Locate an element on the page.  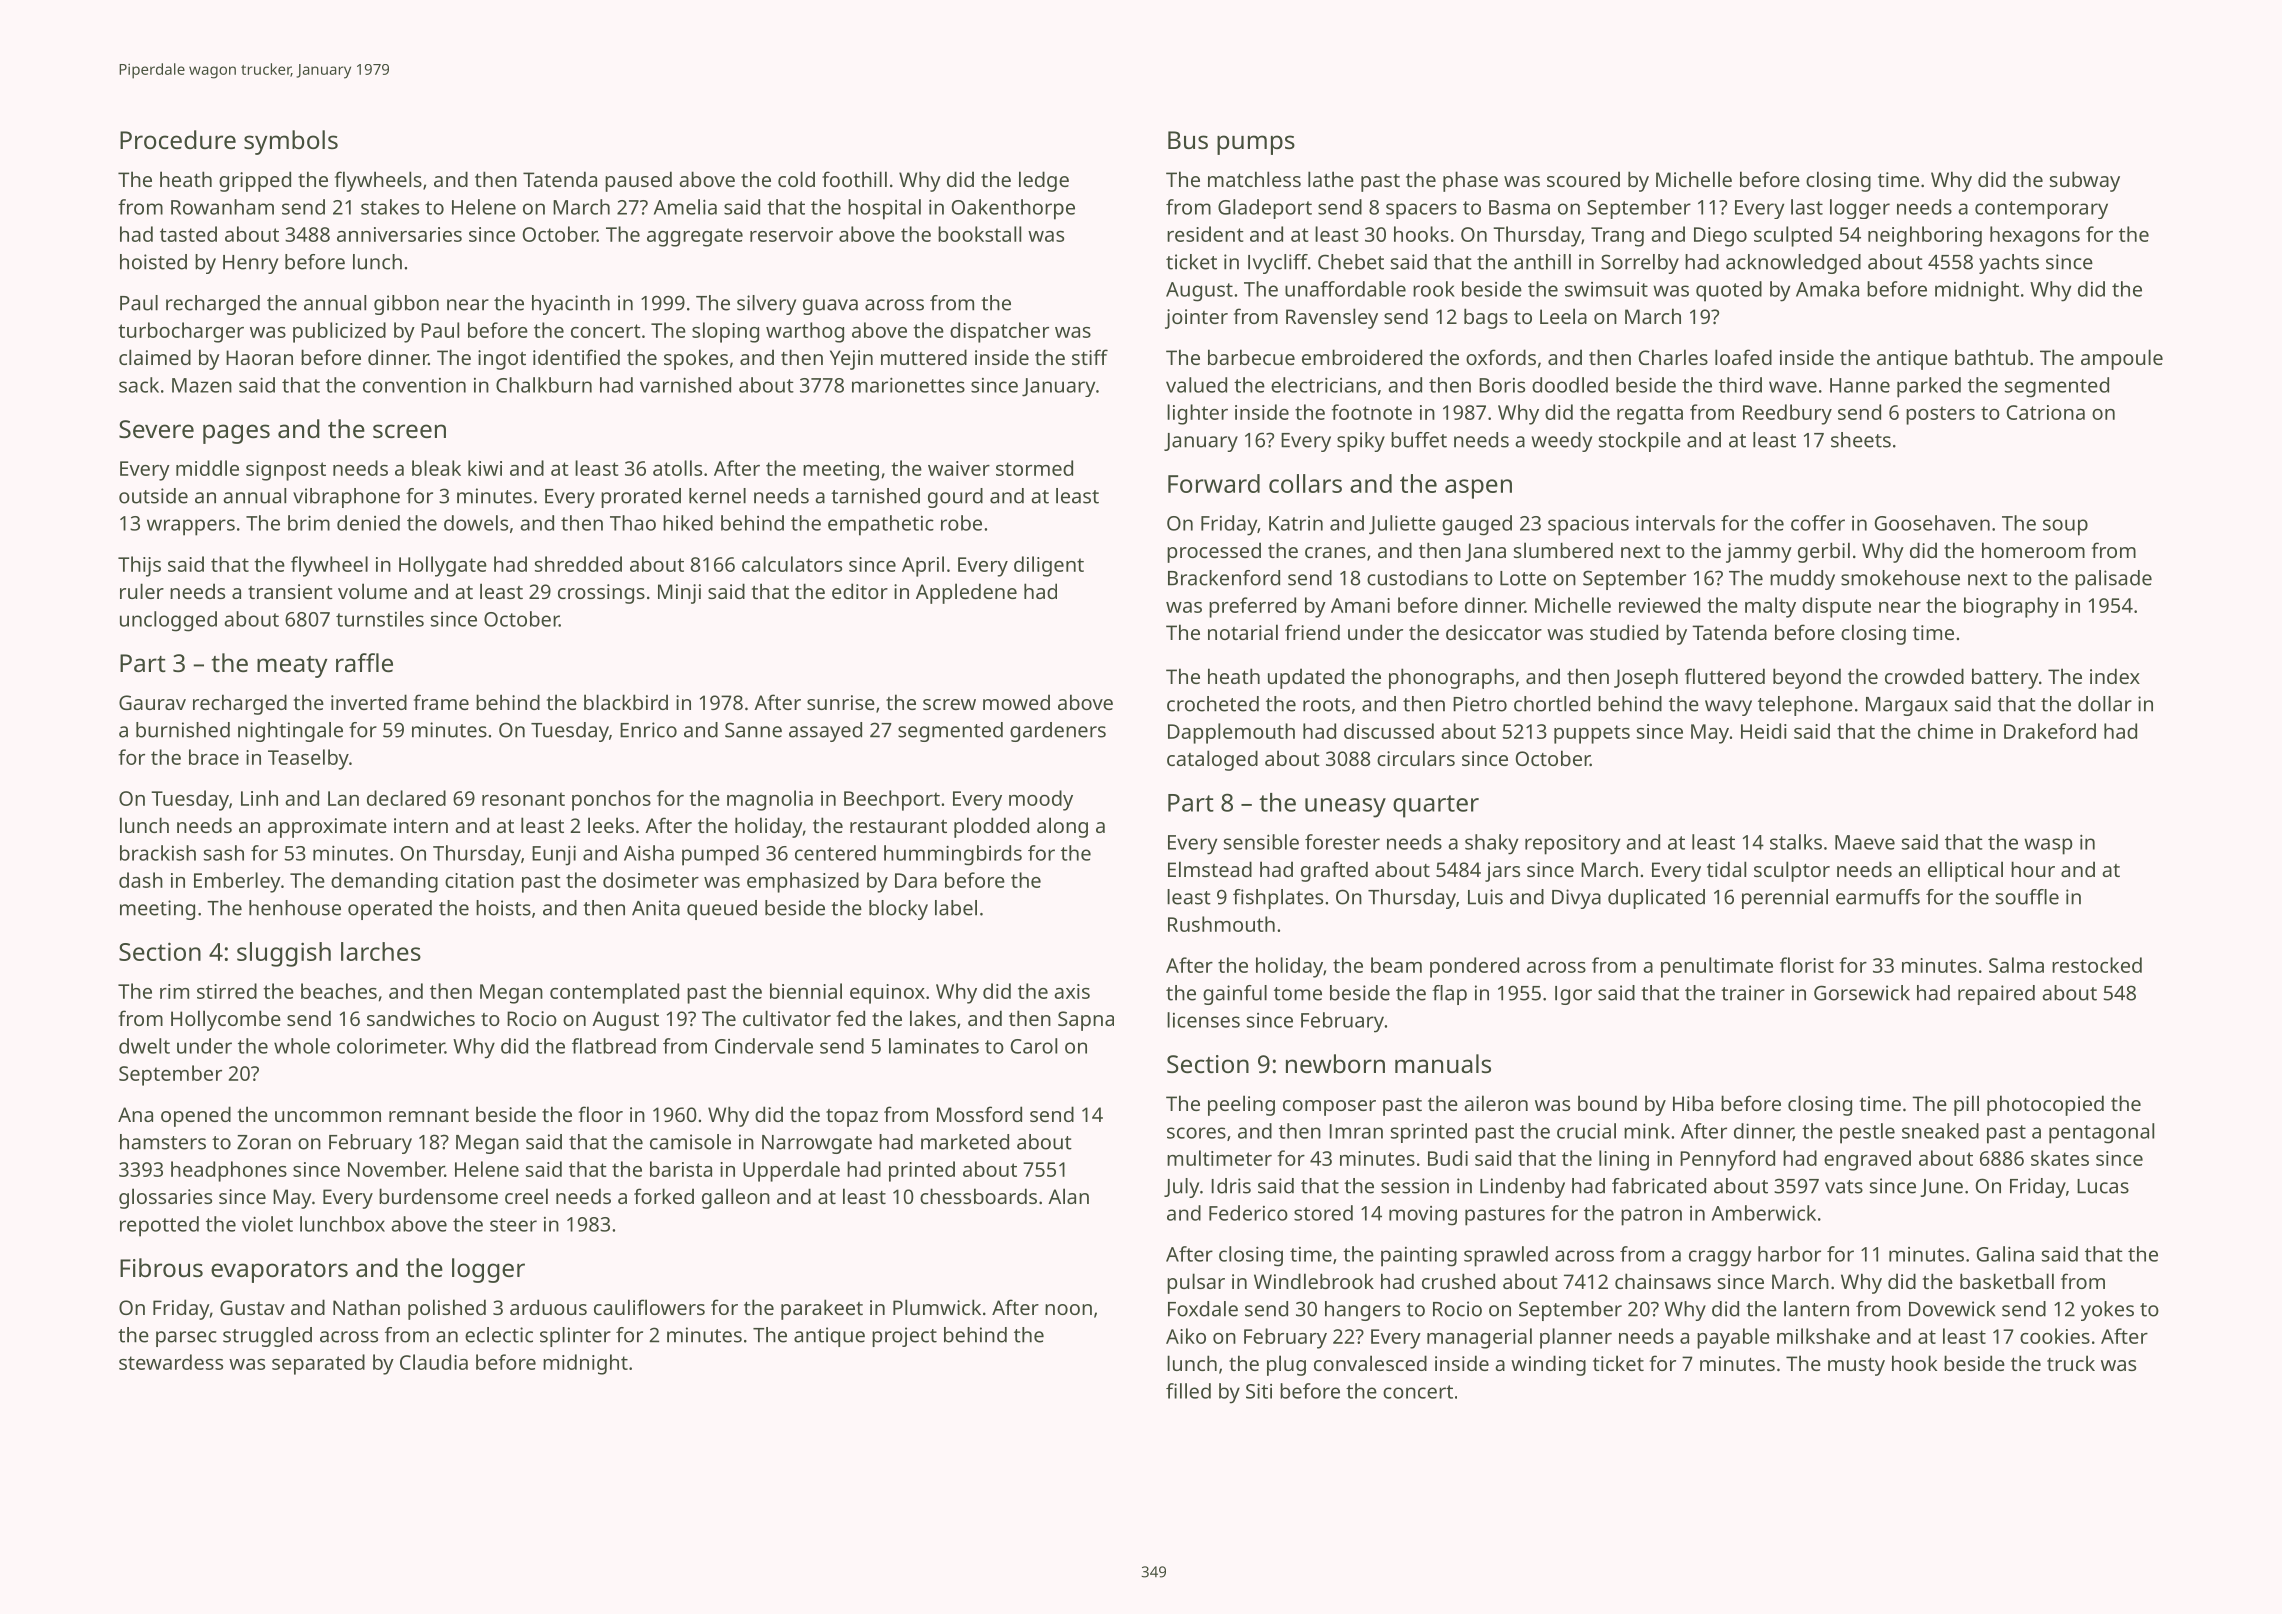
cultivator is located at coordinates (787, 1018).
